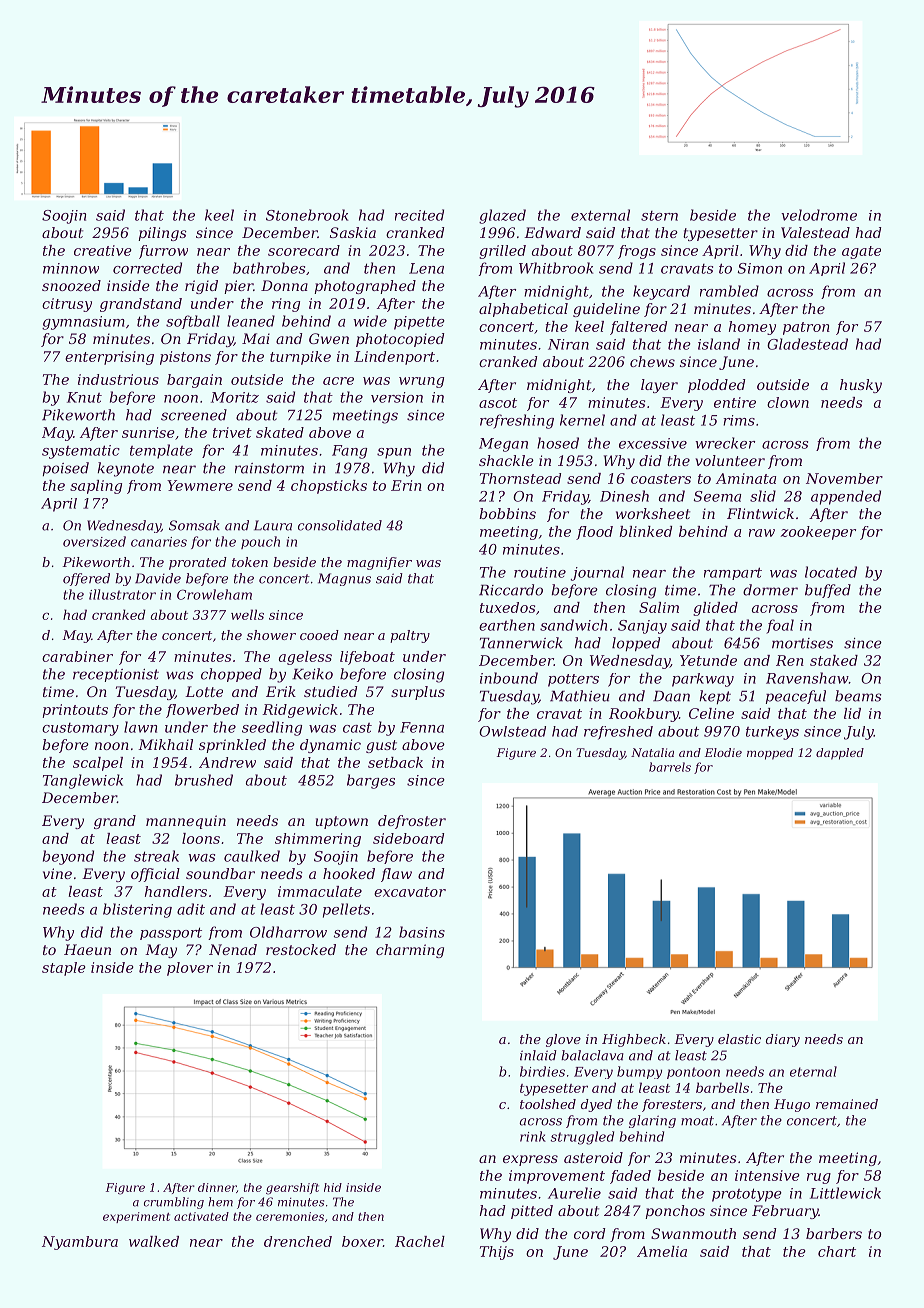  I want to click on Elodie, so click(723, 752).
